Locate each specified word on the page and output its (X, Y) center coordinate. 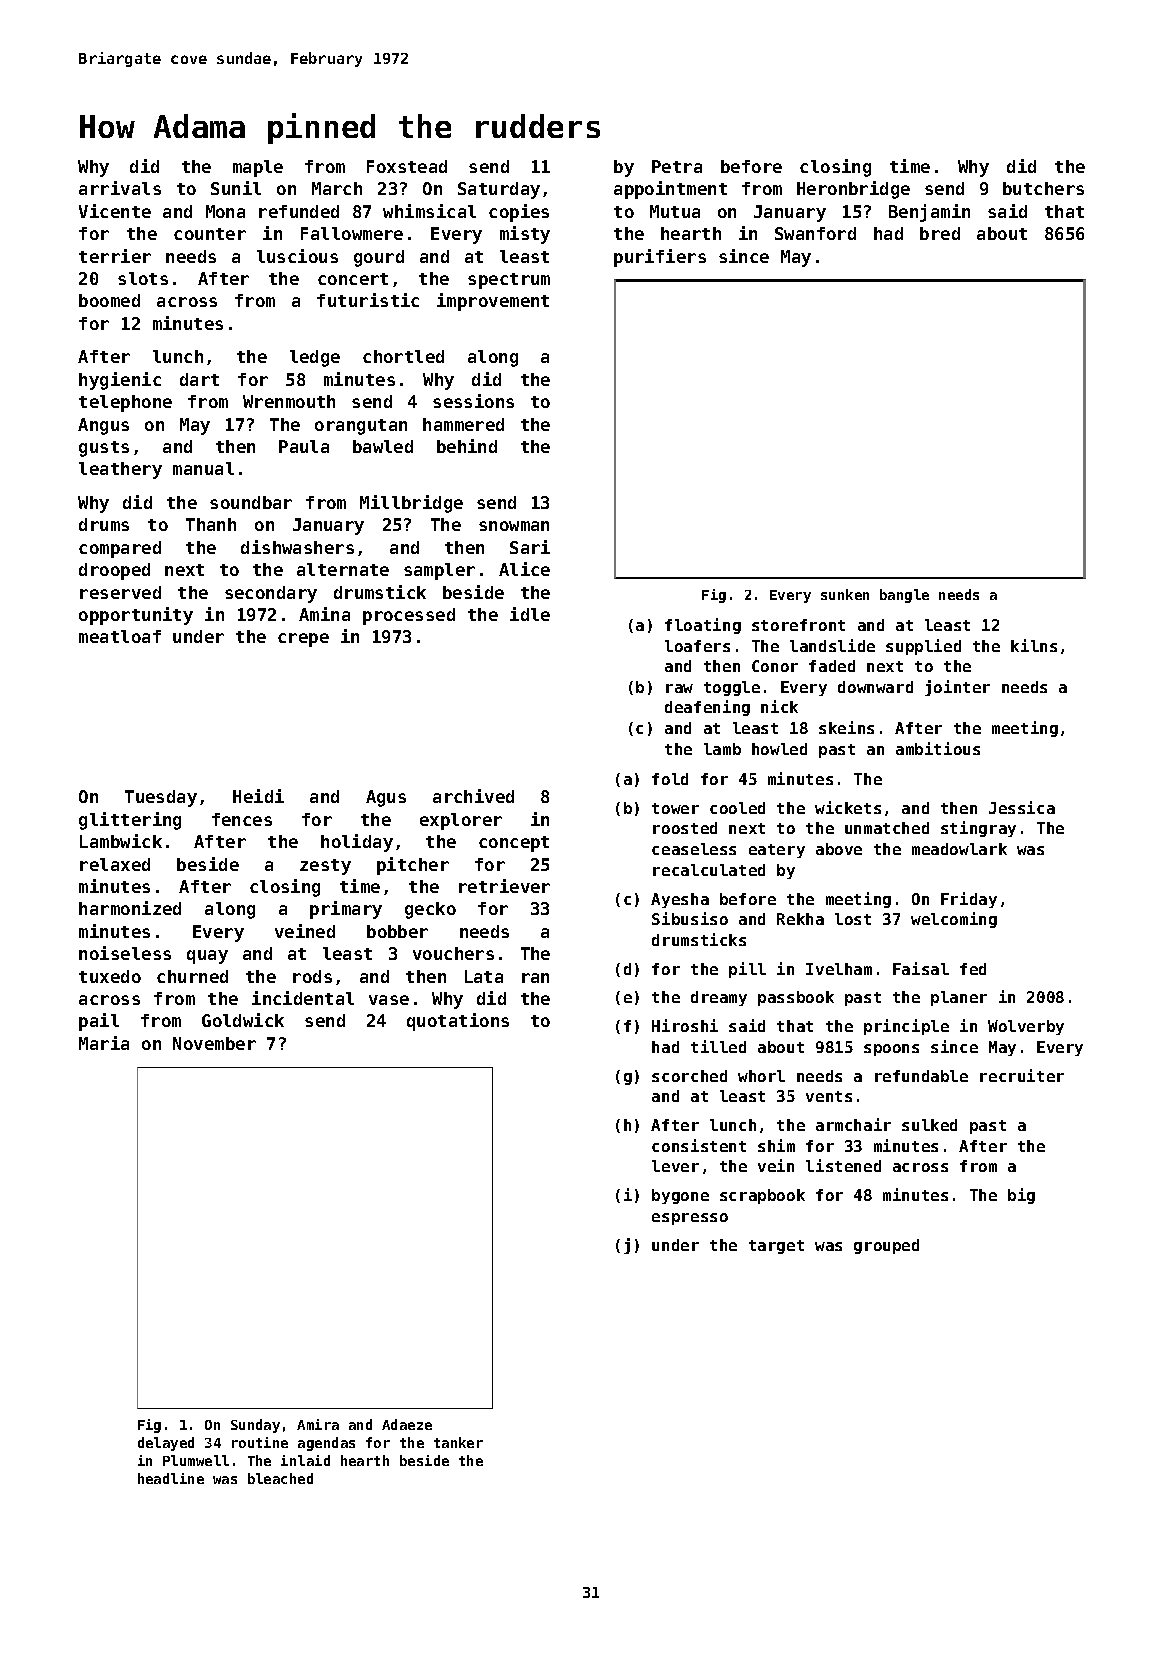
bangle (904, 596)
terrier (115, 256)
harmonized (130, 908)
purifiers (660, 258)
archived (473, 796)
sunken (845, 594)
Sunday (255, 1426)
